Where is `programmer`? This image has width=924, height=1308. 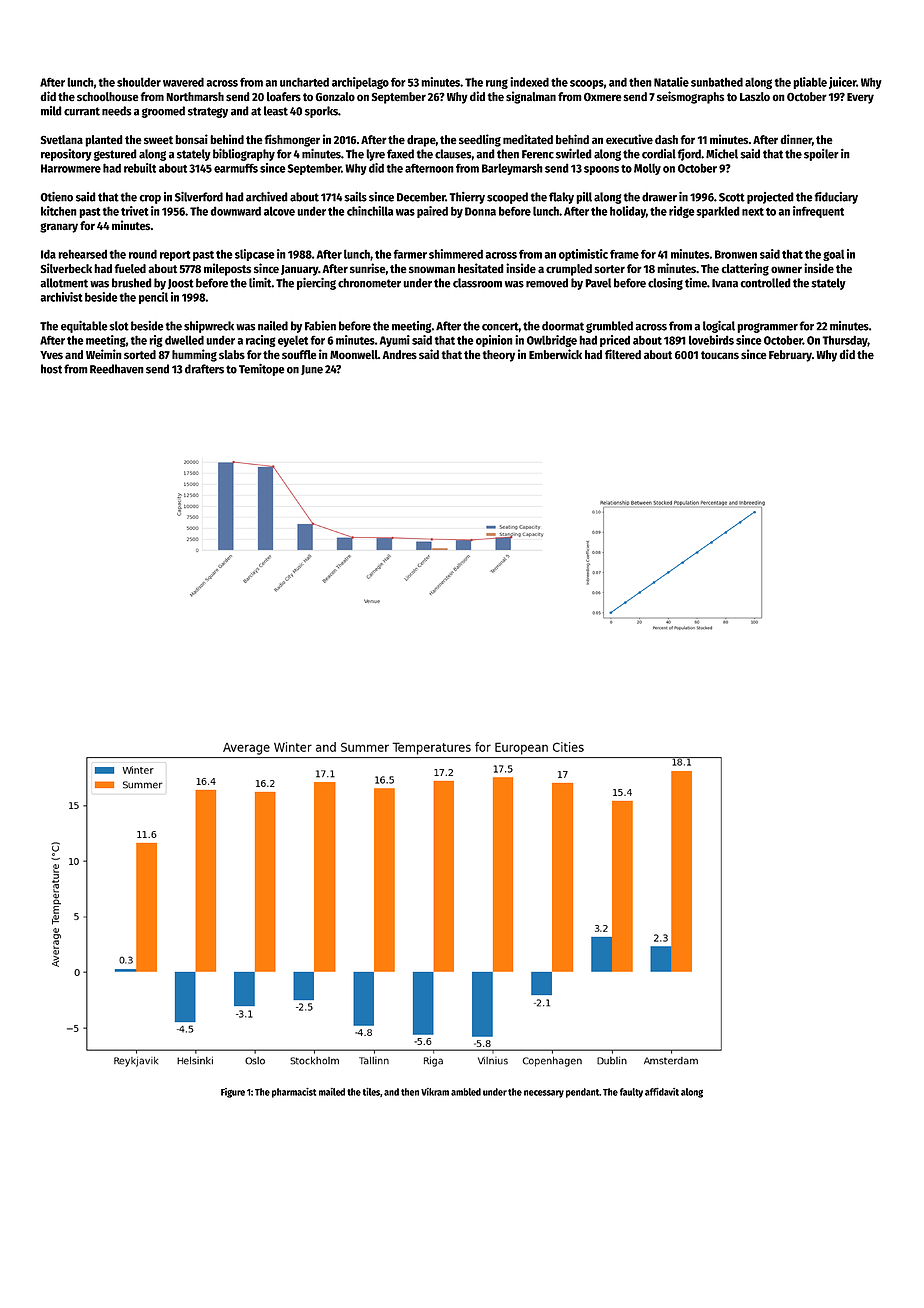
programmer is located at coordinates (767, 328).
